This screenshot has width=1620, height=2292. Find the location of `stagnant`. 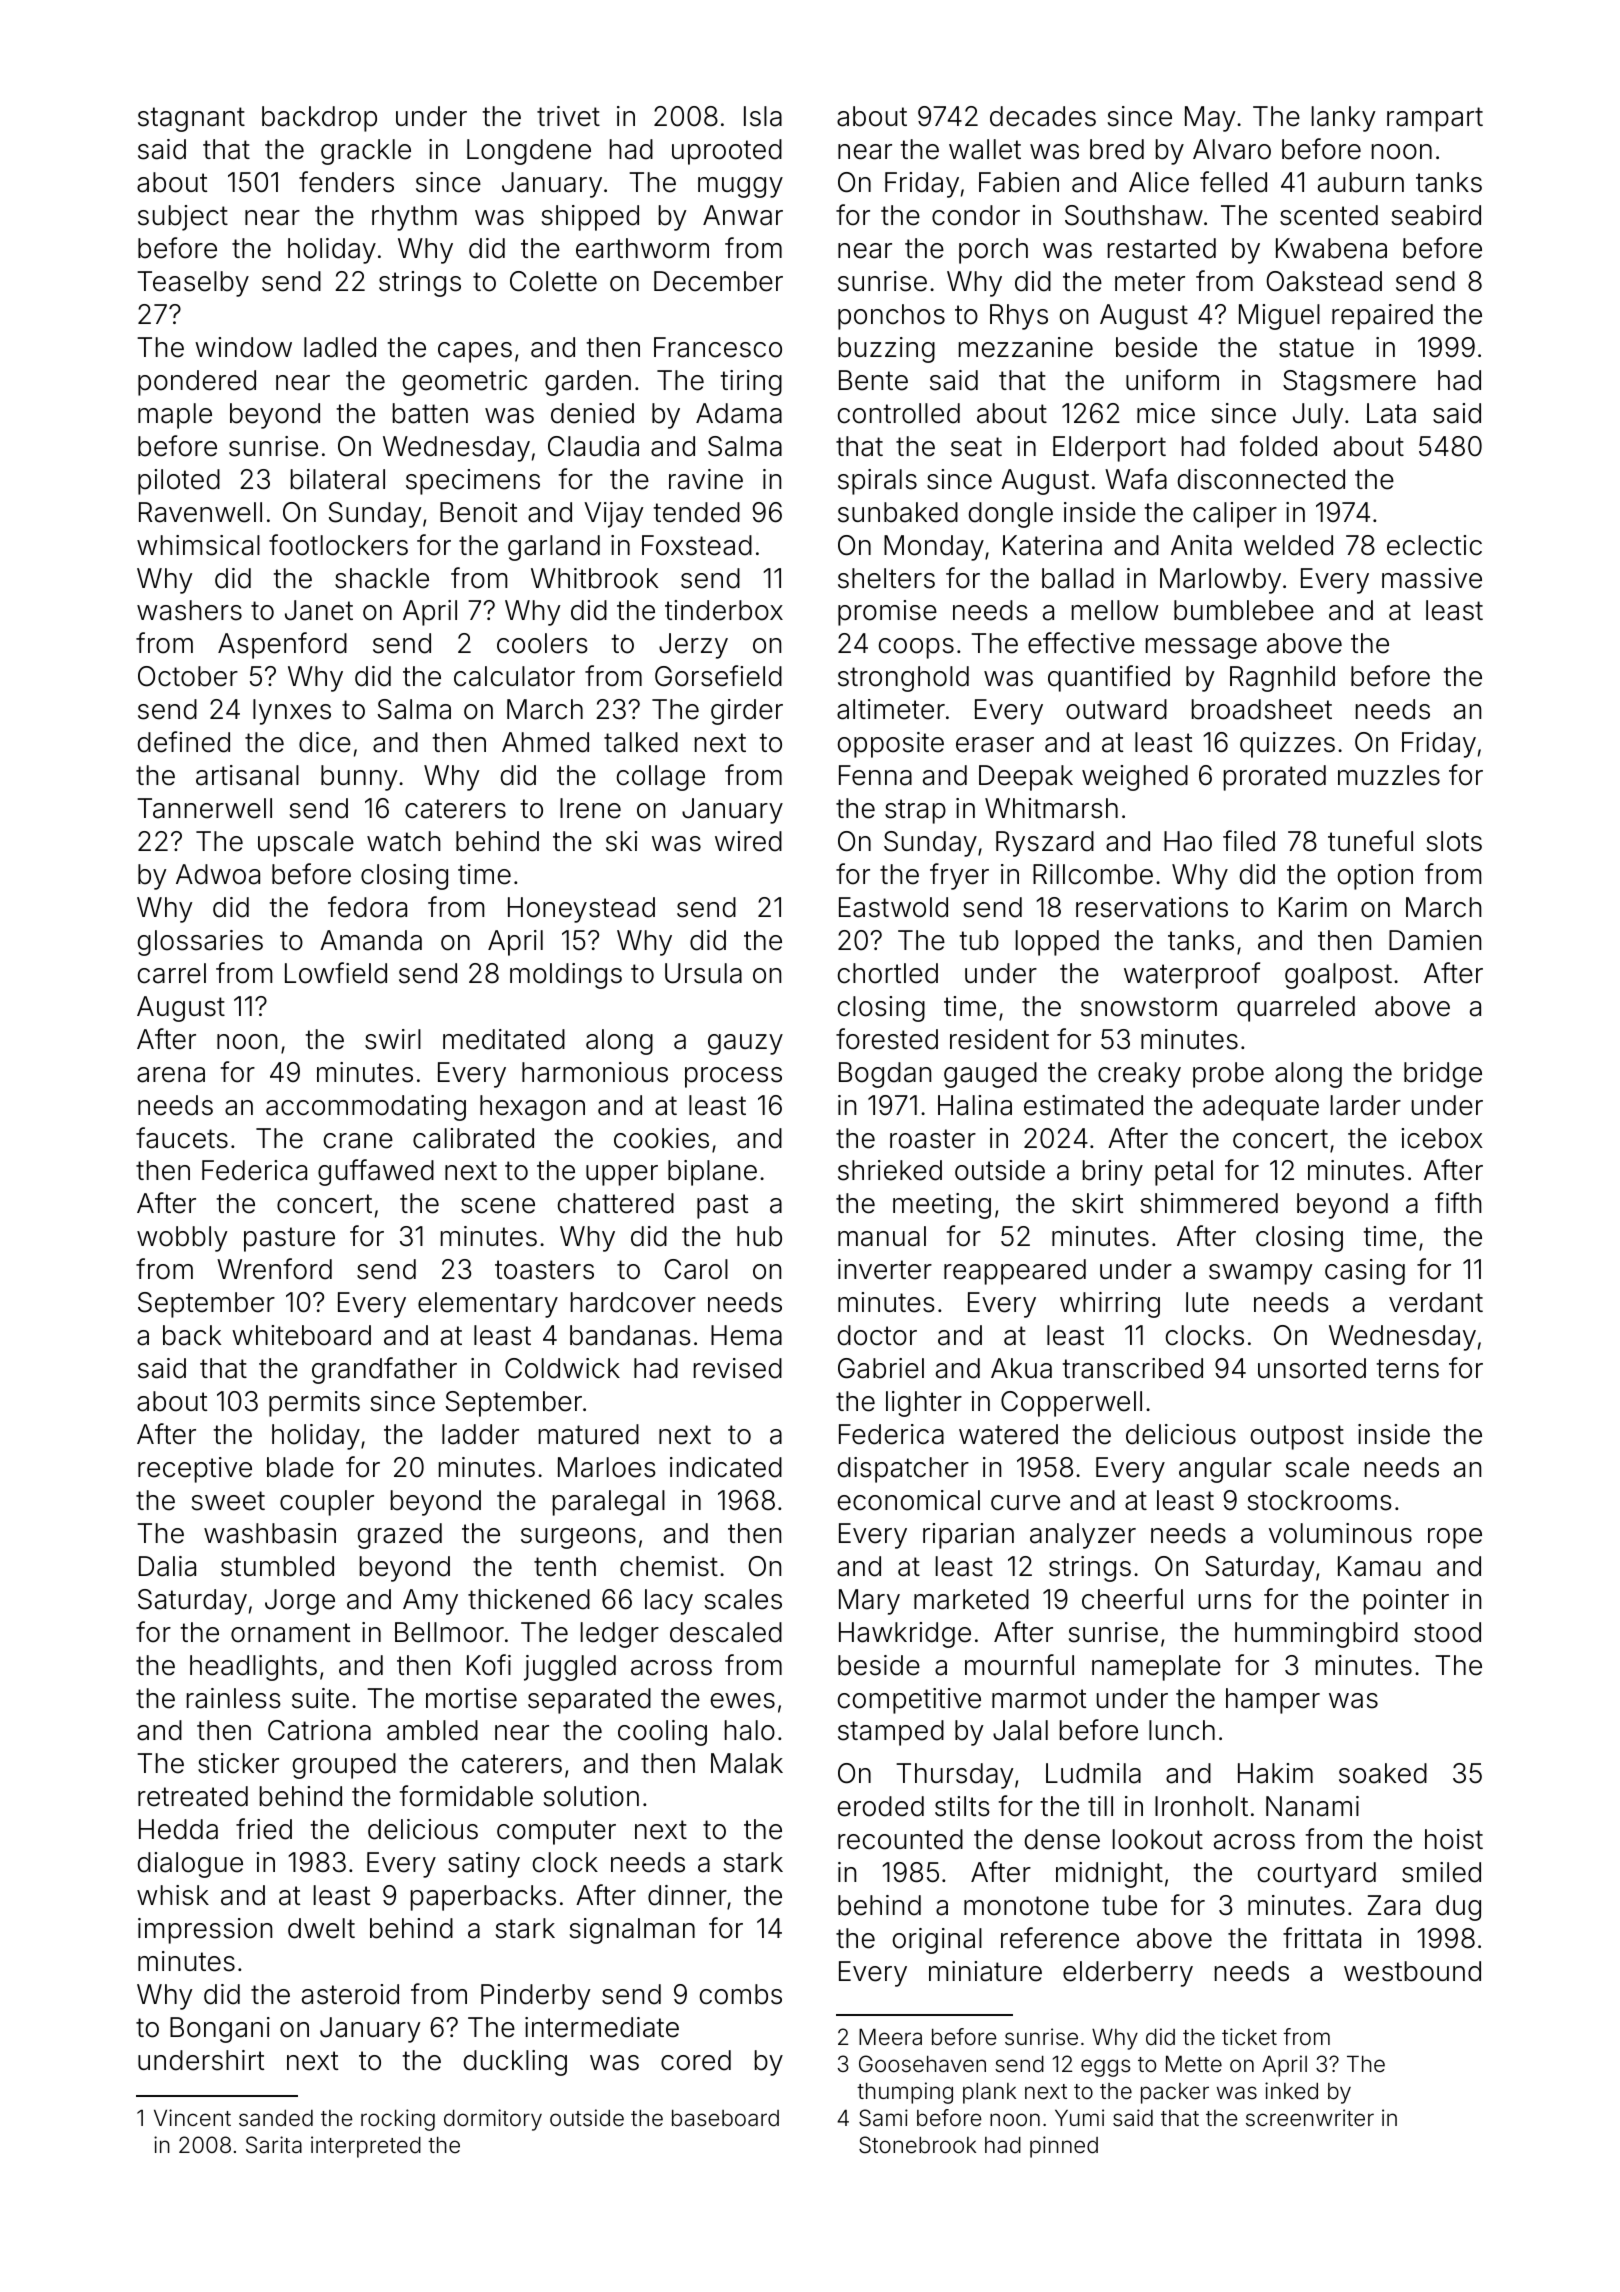

stagnant is located at coordinates (191, 119).
